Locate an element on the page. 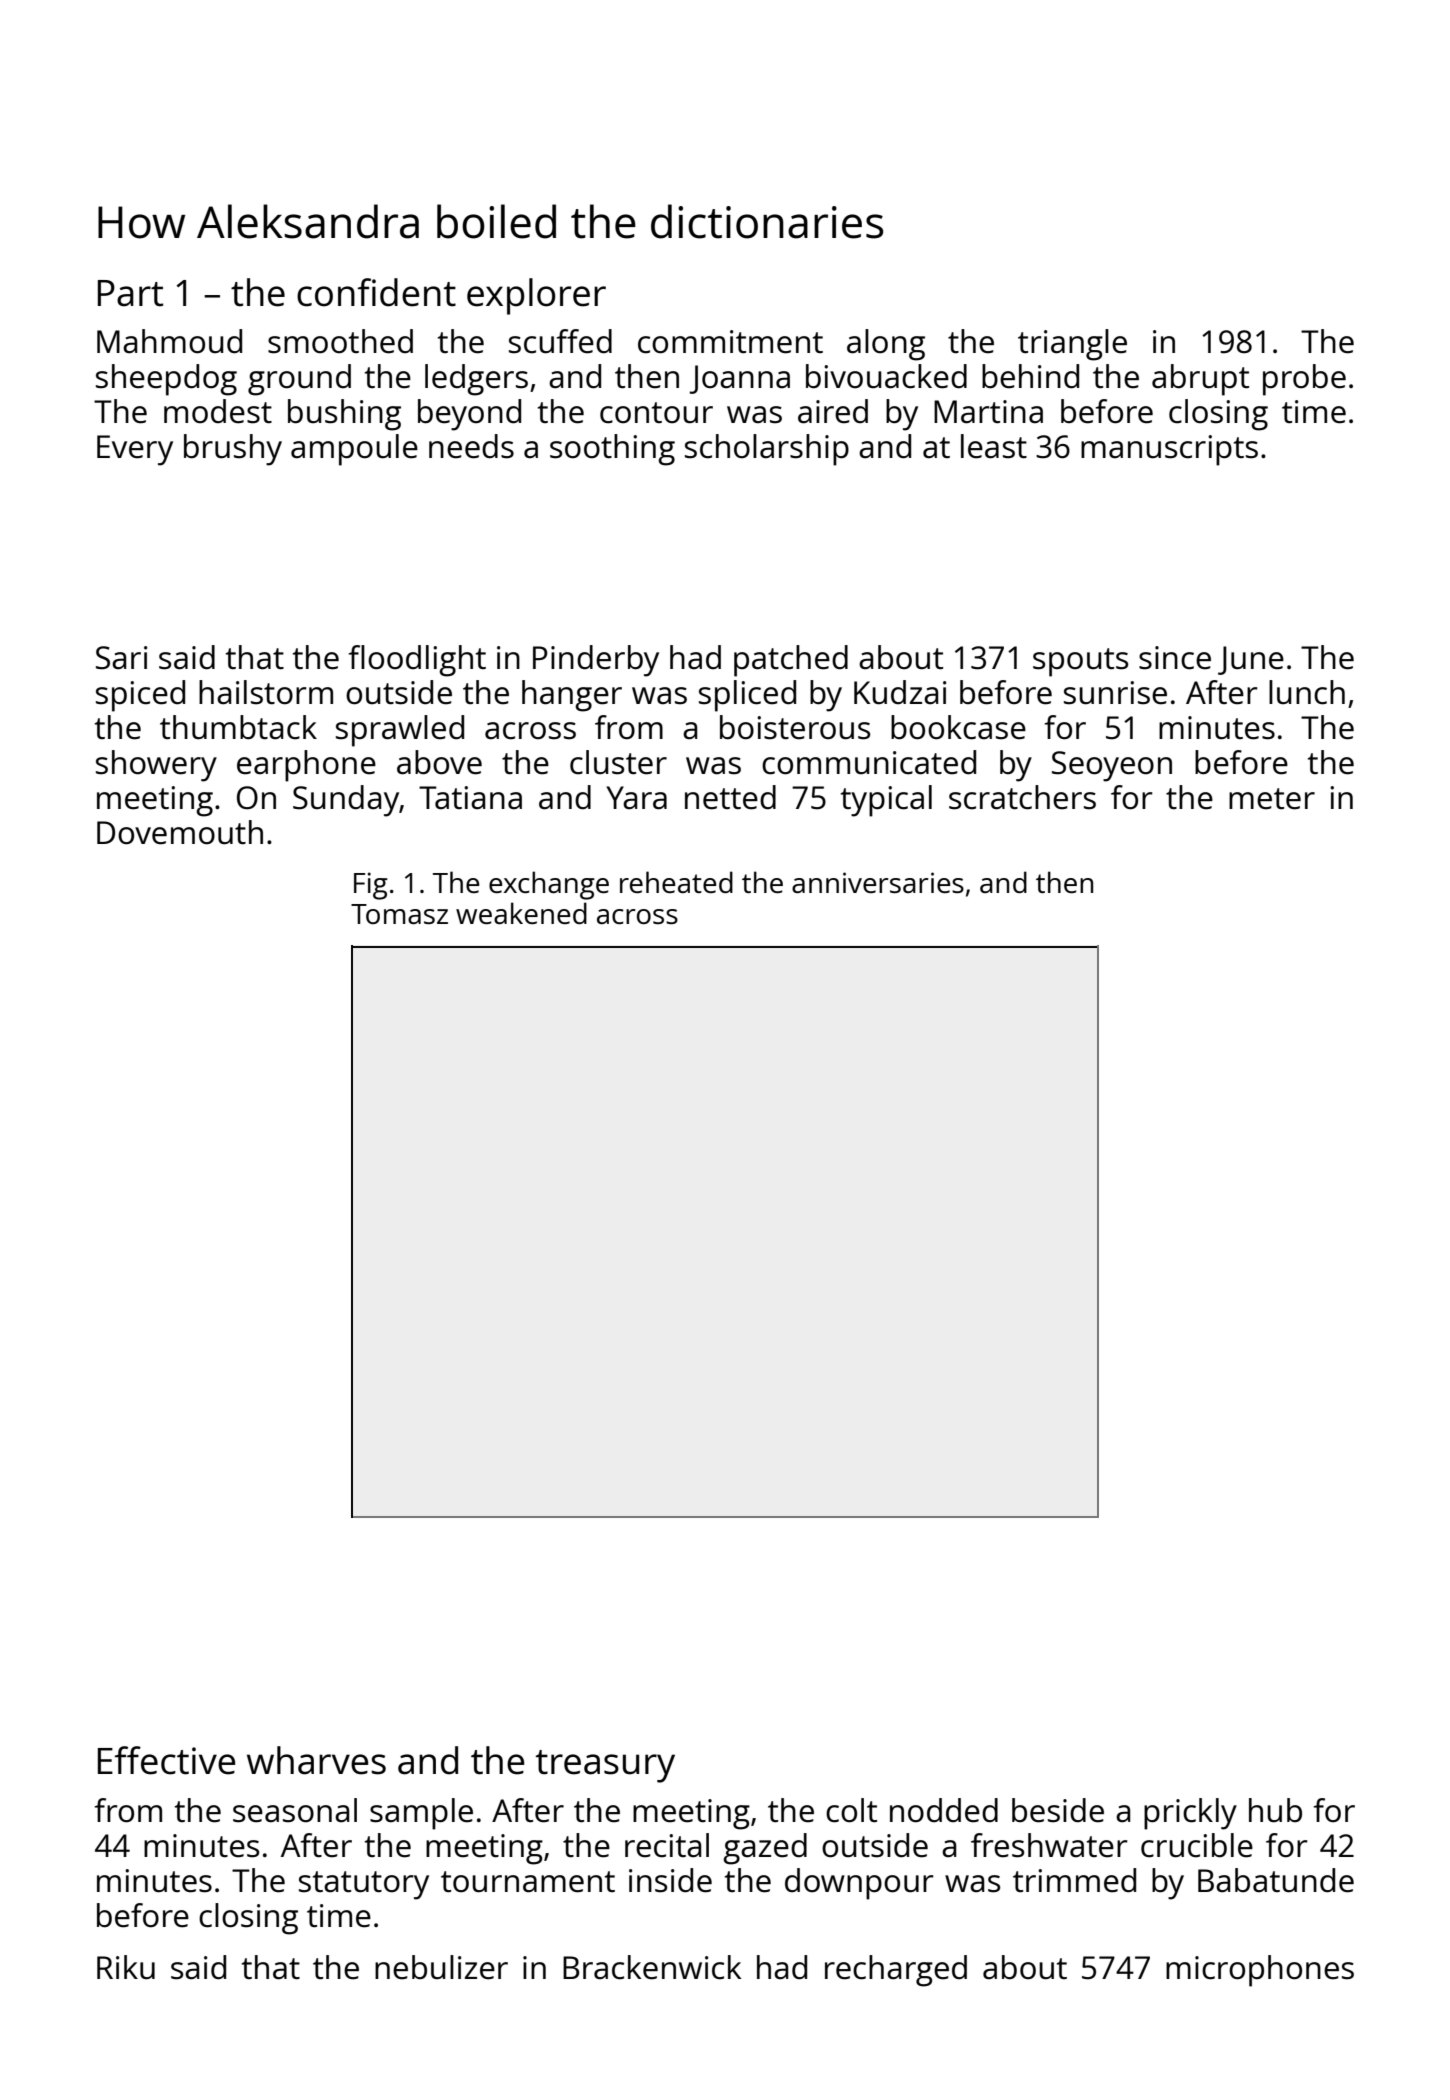  weakened is located at coordinates (521, 913).
